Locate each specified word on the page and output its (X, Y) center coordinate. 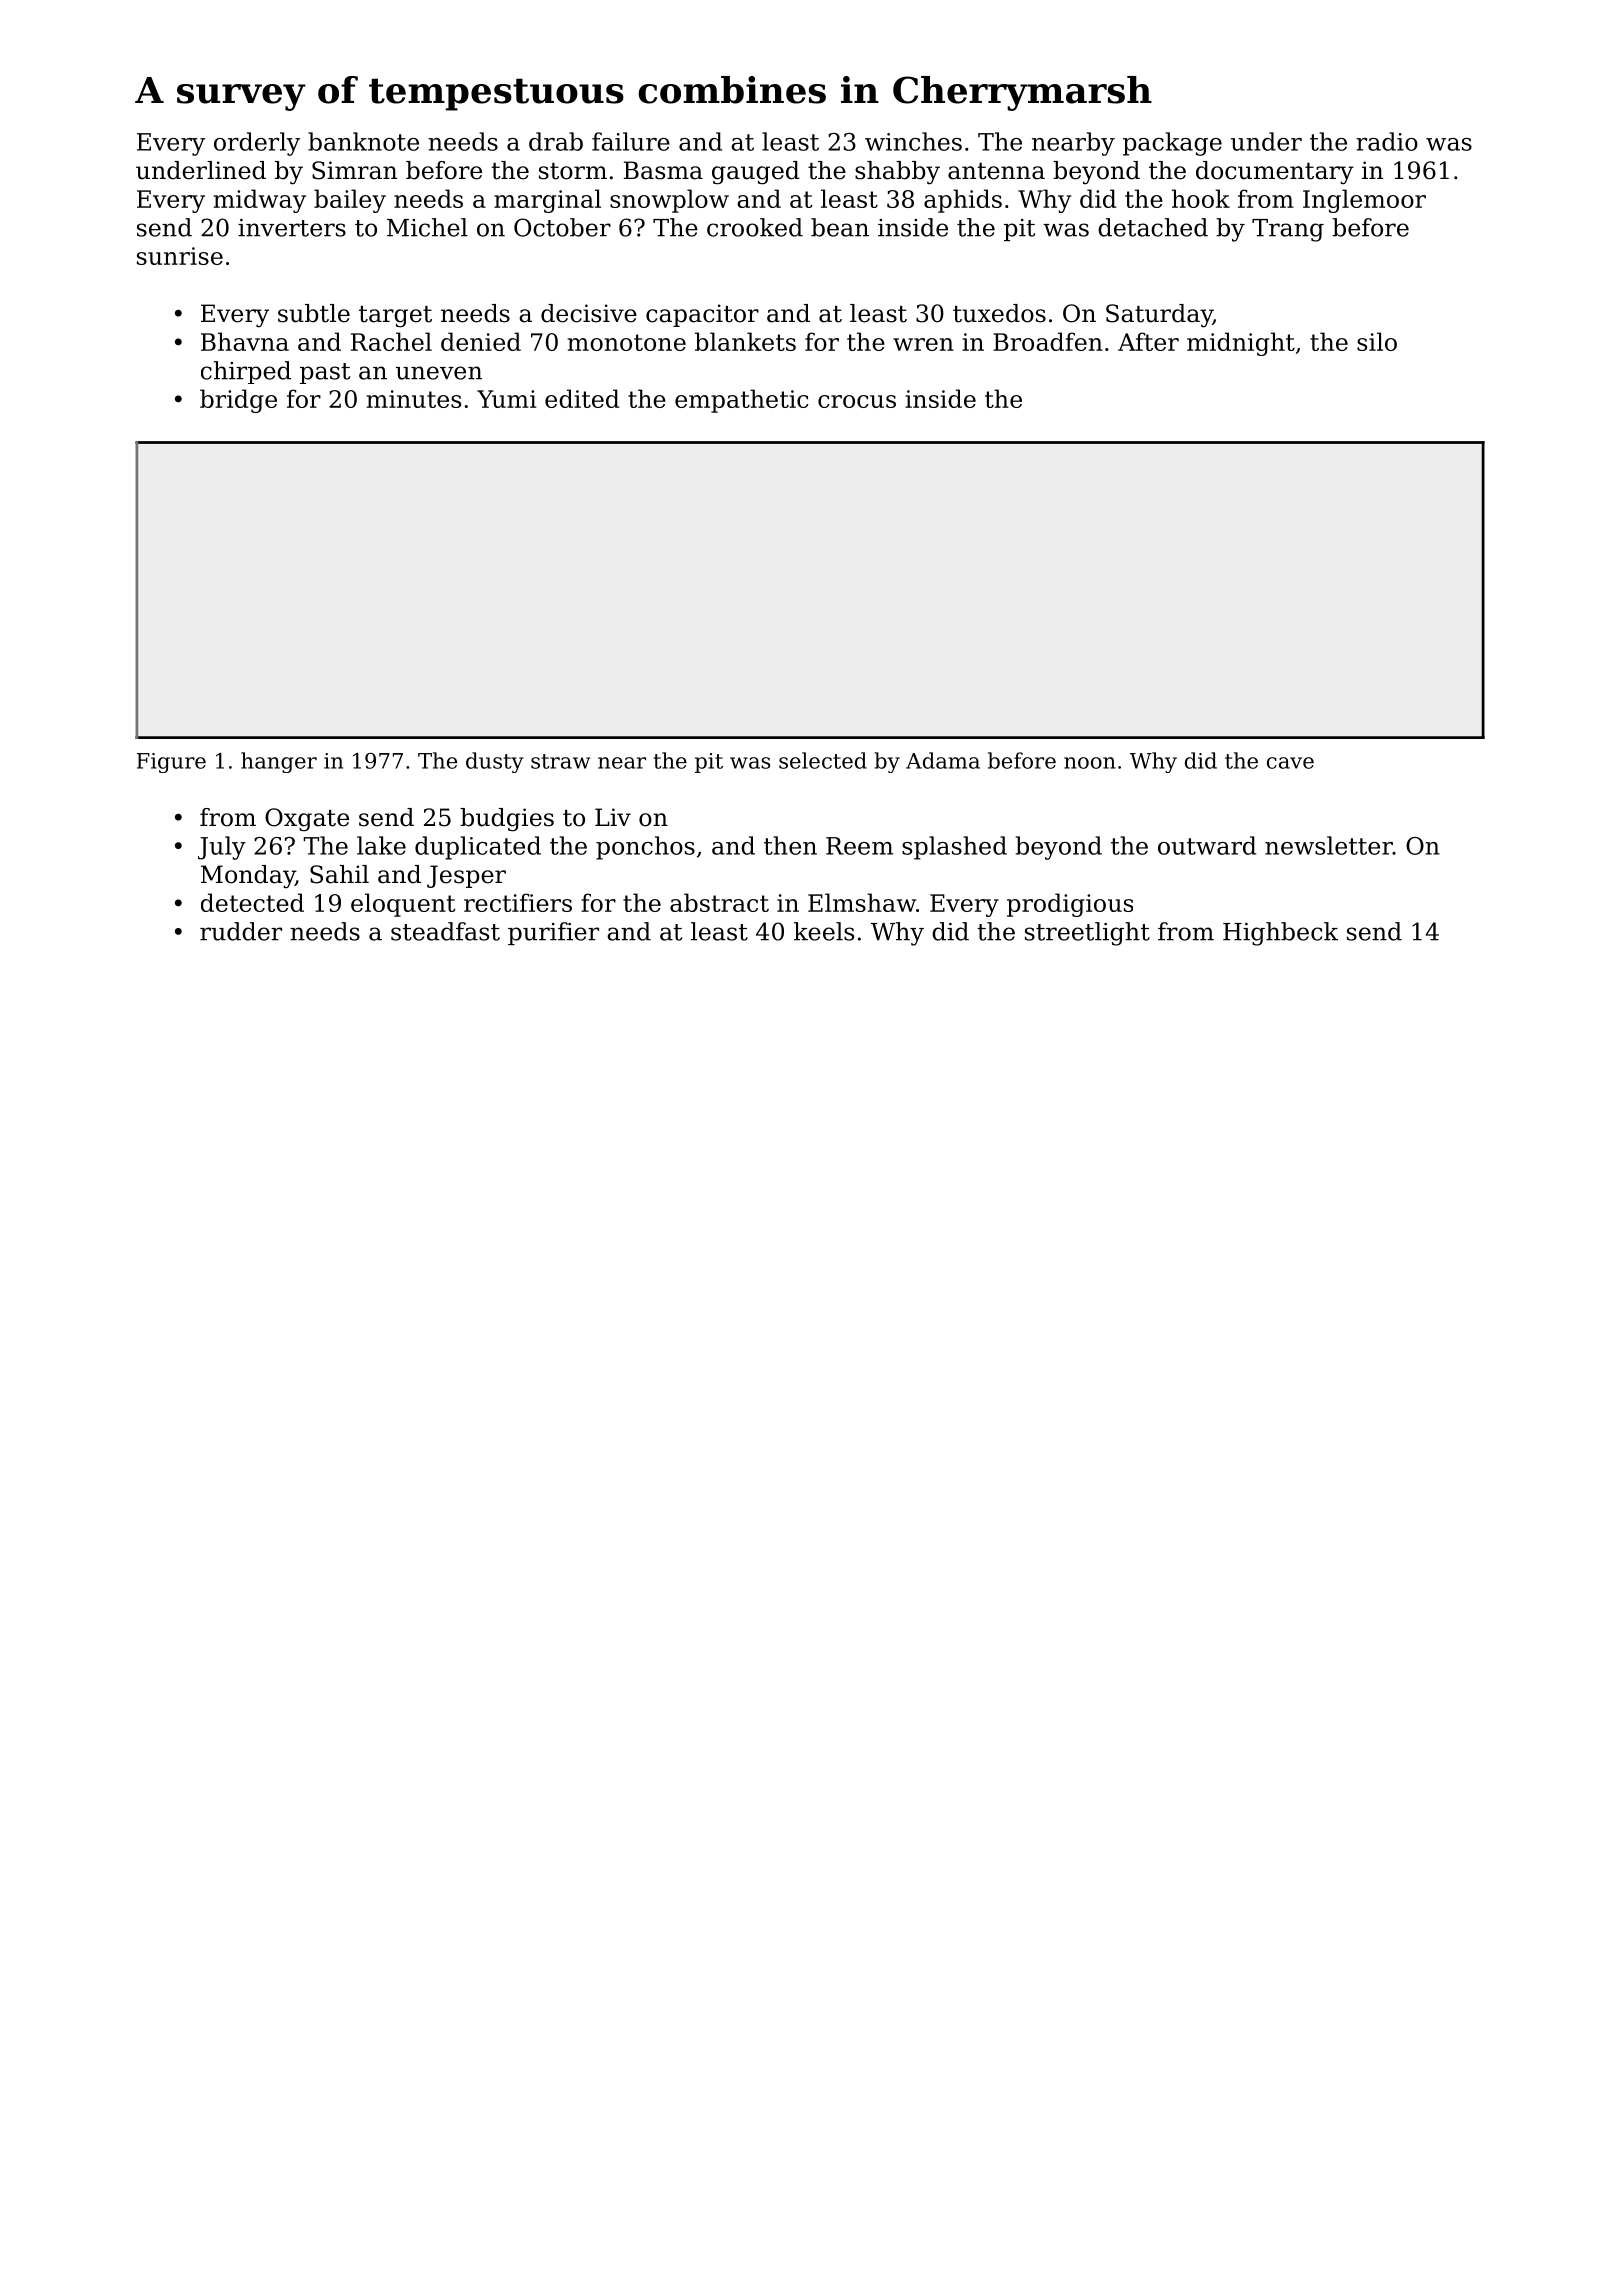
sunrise (180, 256)
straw (560, 761)
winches (913, 141)
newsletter (1329, 845)
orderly (257, 144)
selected (823, 760)
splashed (954, 848)
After (1148, 341)
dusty (495, 762)
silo (1377, 341)
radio (1387, 141)
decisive (589, 313)
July (222, 848)
